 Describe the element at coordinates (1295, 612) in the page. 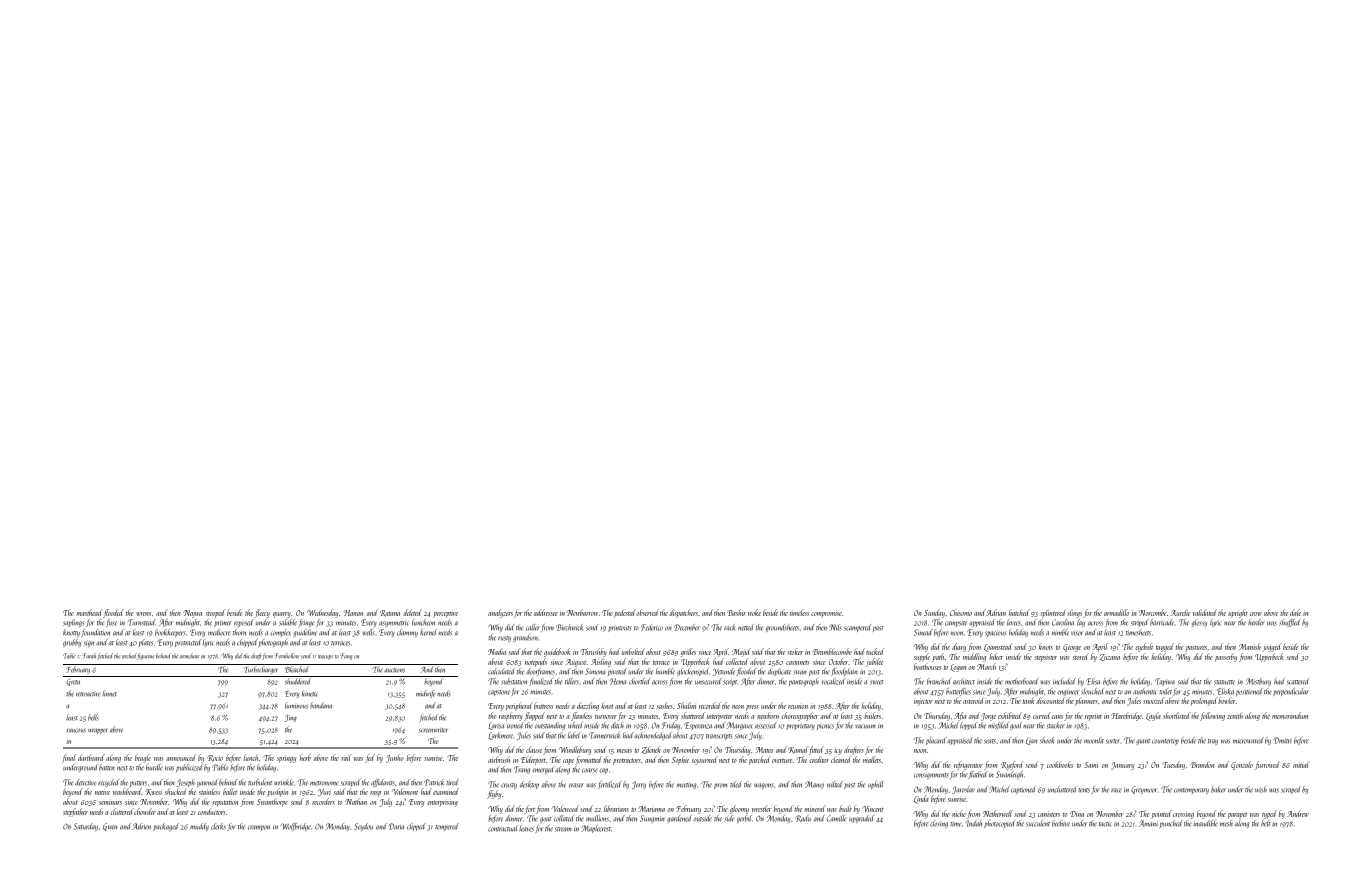

I see `dale` at that location.
